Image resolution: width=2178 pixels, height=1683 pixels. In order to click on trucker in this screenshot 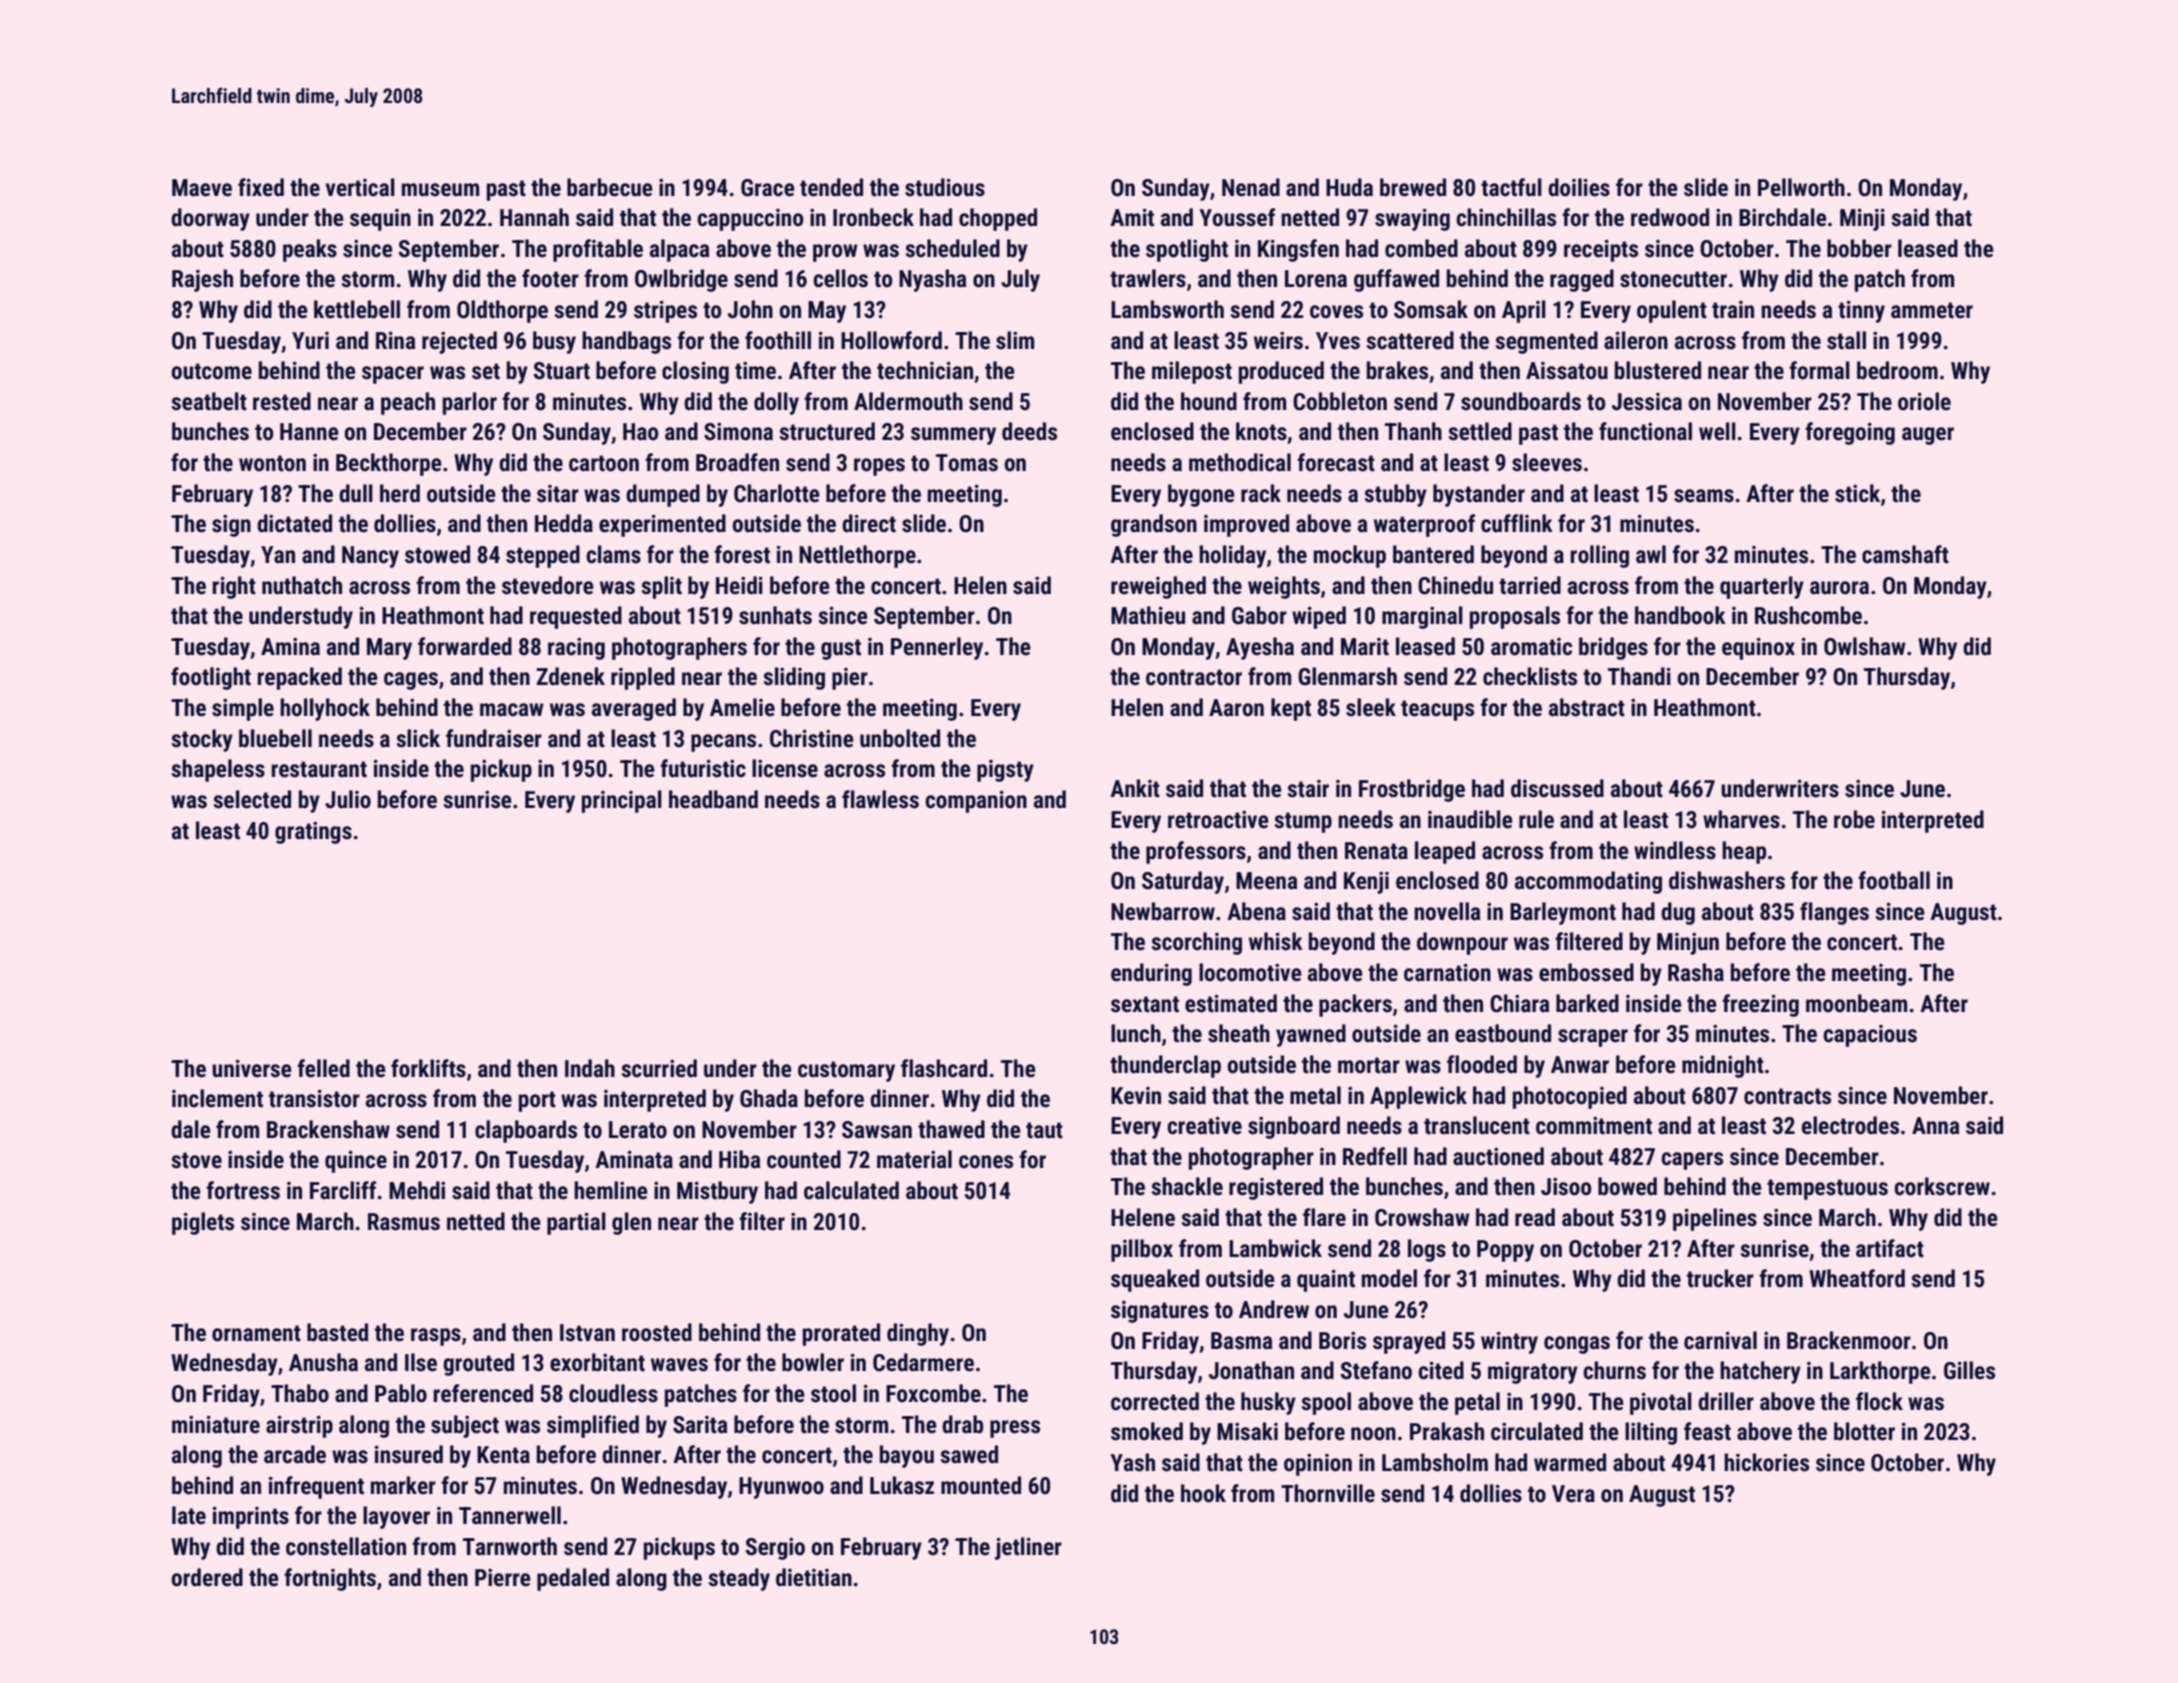, I will do `click(1720, 1278)`.
